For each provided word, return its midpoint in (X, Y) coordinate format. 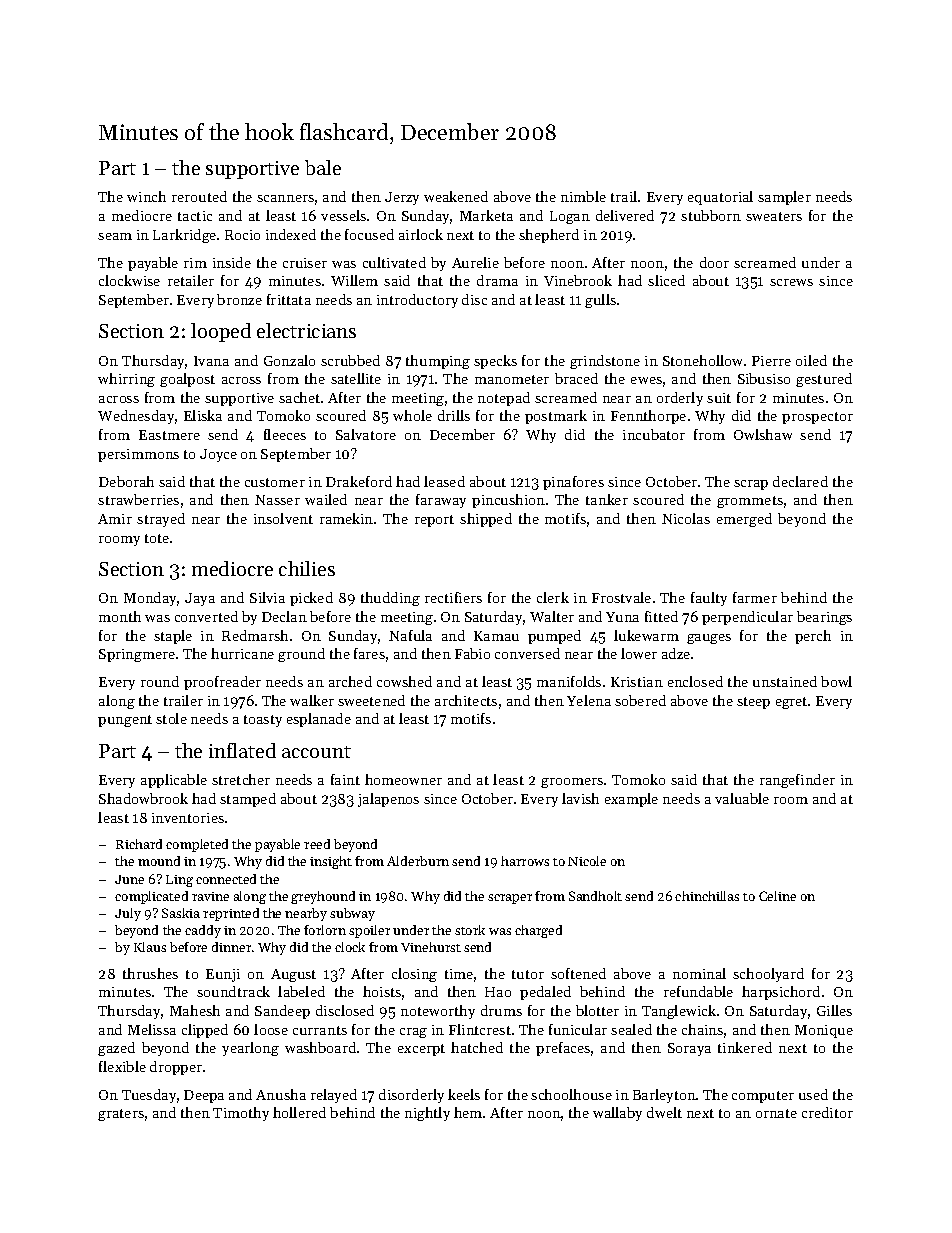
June (129, 879)
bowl (836, 681)
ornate (776, 1113)
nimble (583, 196)
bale (323, 167)
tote (157, 538)
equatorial (720, 198)
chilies (307, 568)
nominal (699, 973)
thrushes (150, 973)
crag (413, 1033)
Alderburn (418, 861)
